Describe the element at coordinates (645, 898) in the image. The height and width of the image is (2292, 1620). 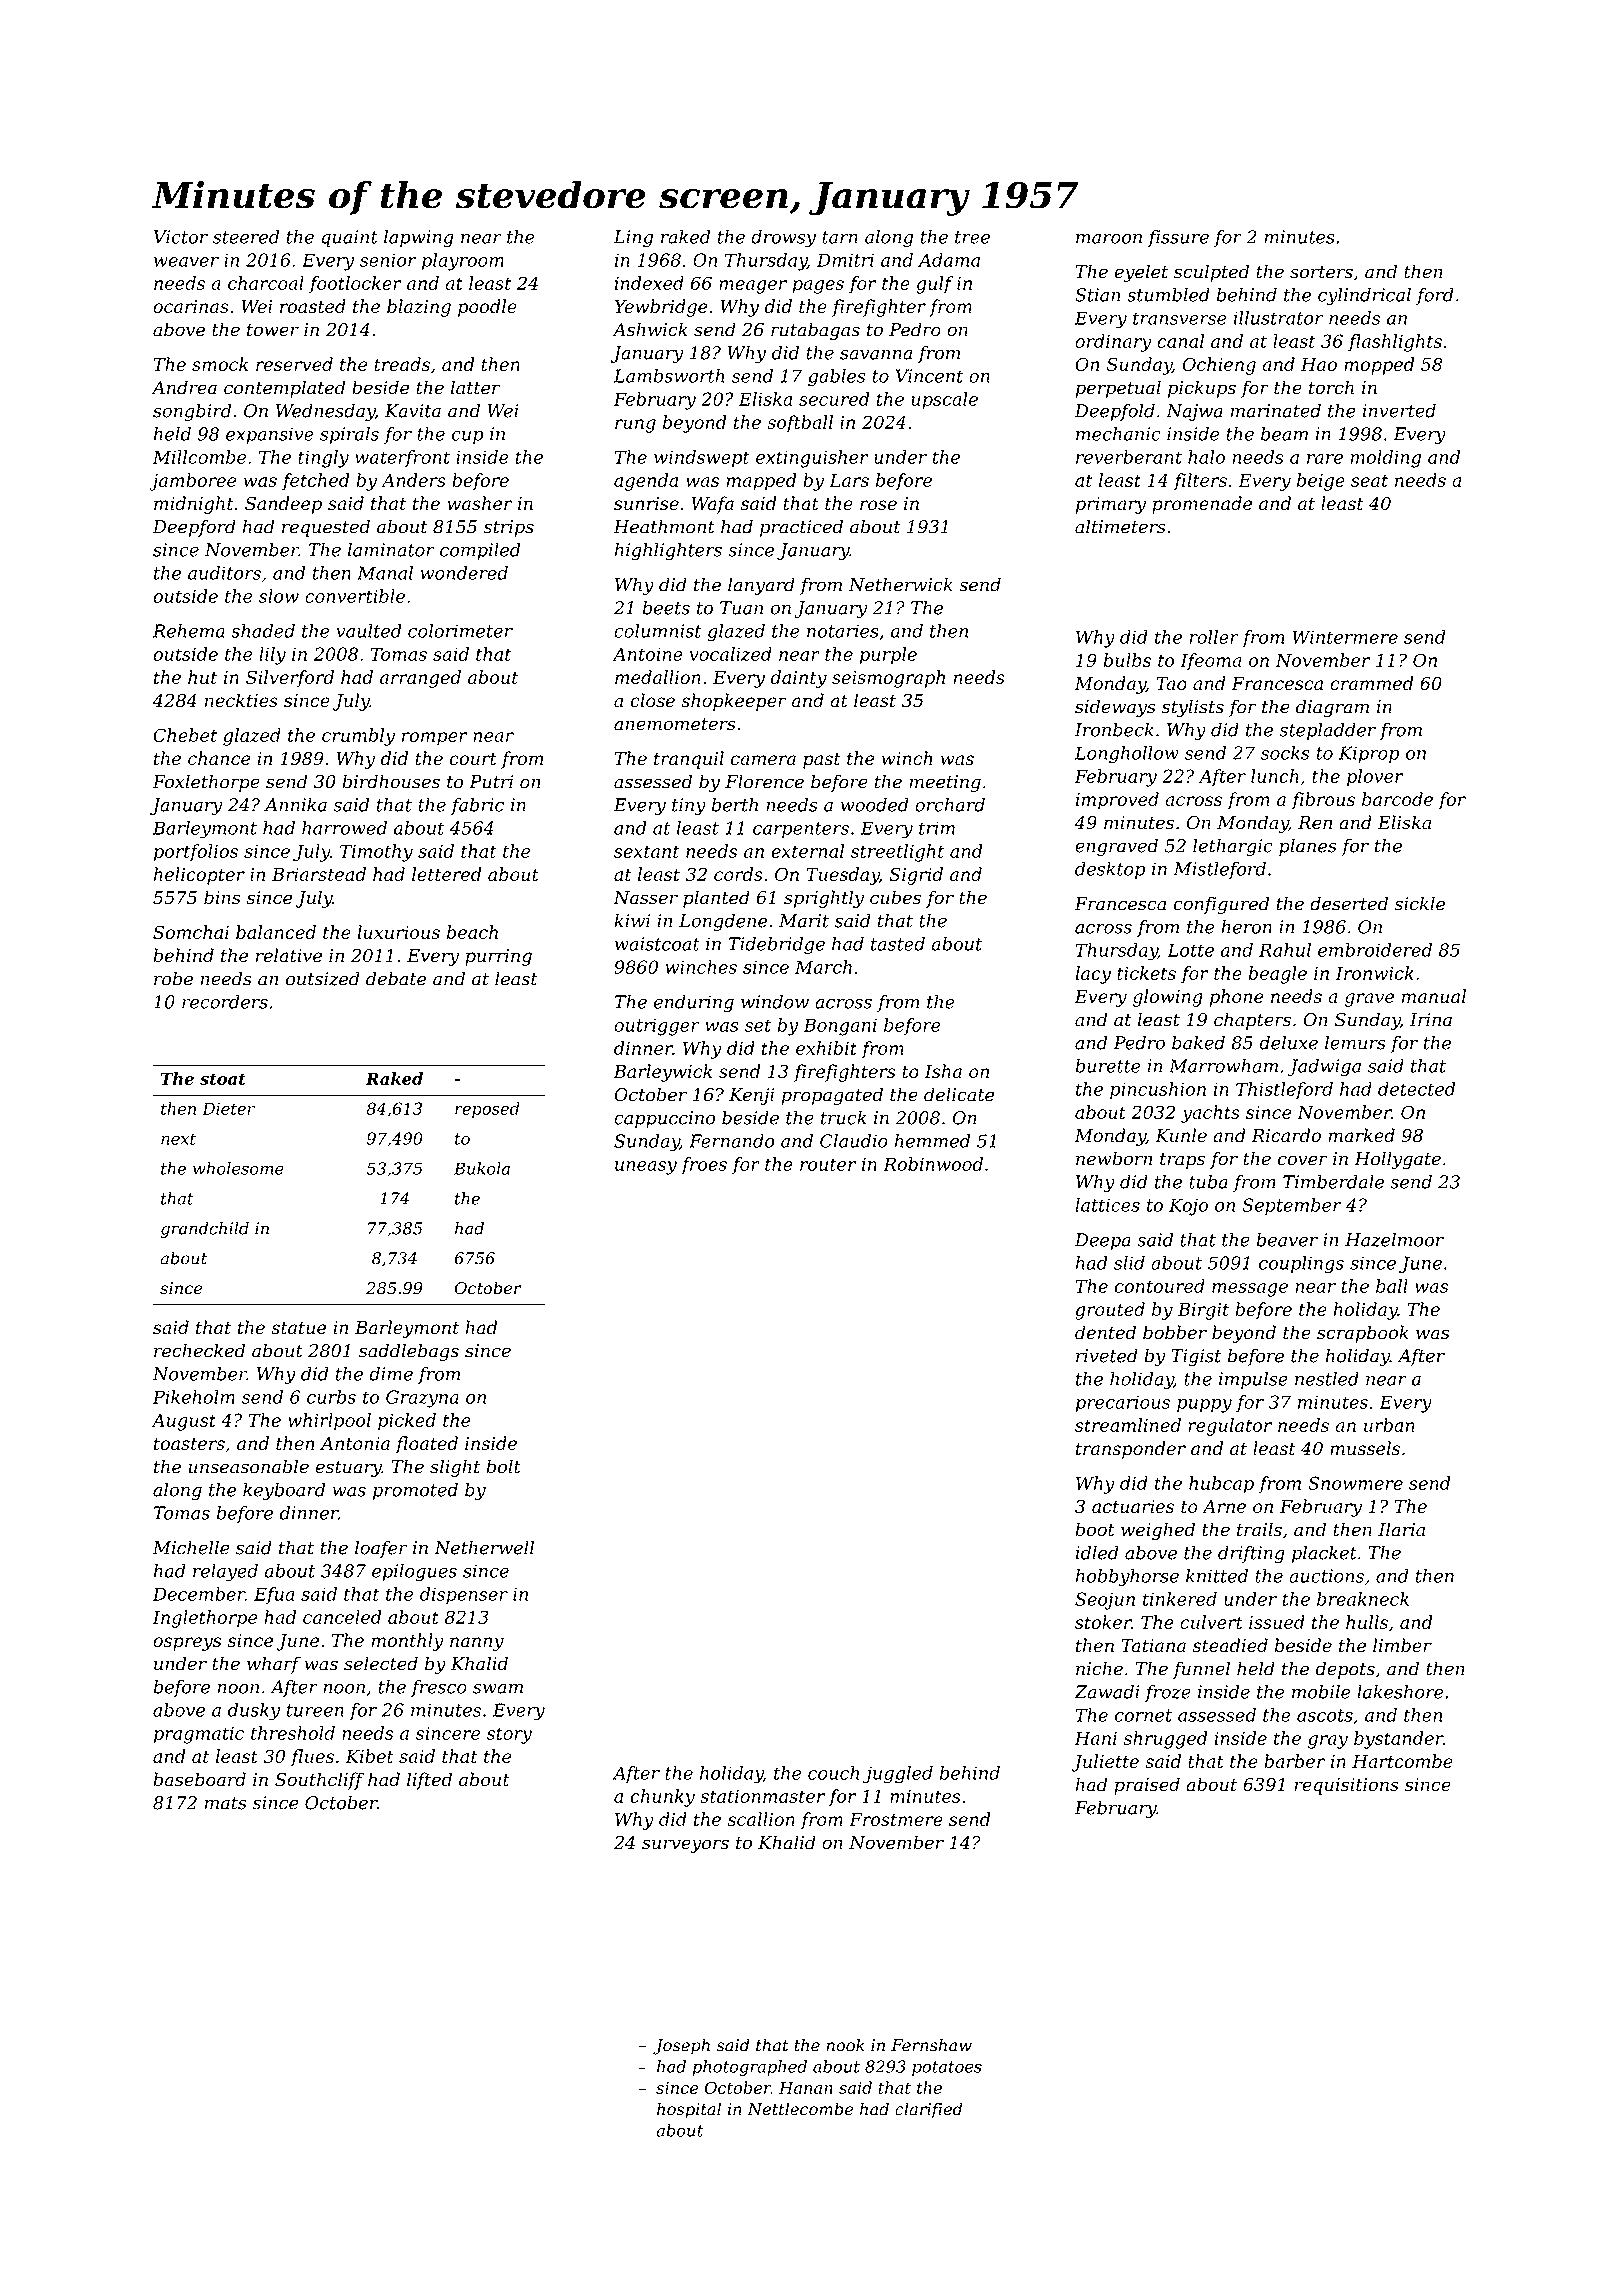
I see `Nasser` at that location.
